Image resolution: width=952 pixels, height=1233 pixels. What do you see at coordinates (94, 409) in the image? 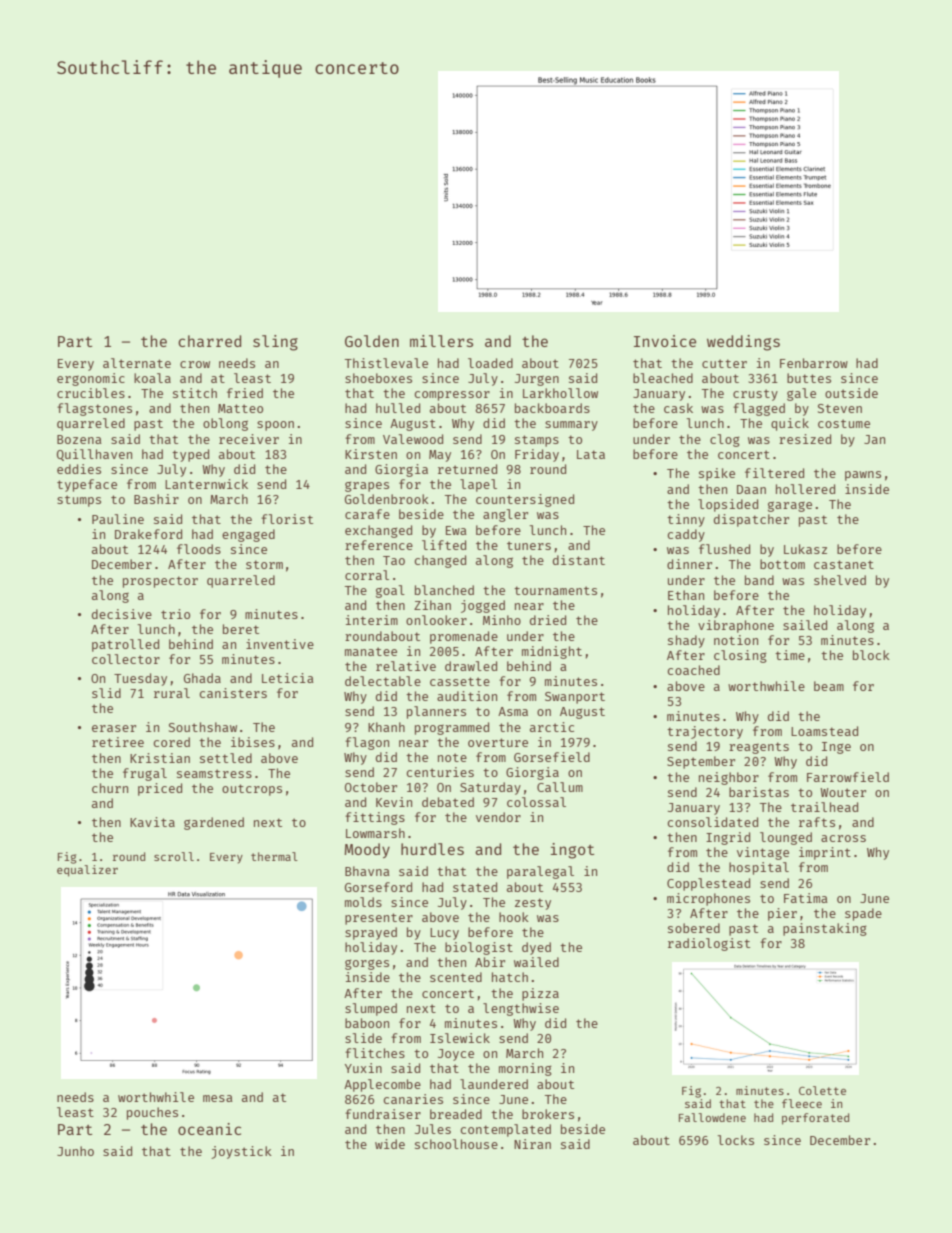
I see `flagstones` at bounding box center [94, 409].
